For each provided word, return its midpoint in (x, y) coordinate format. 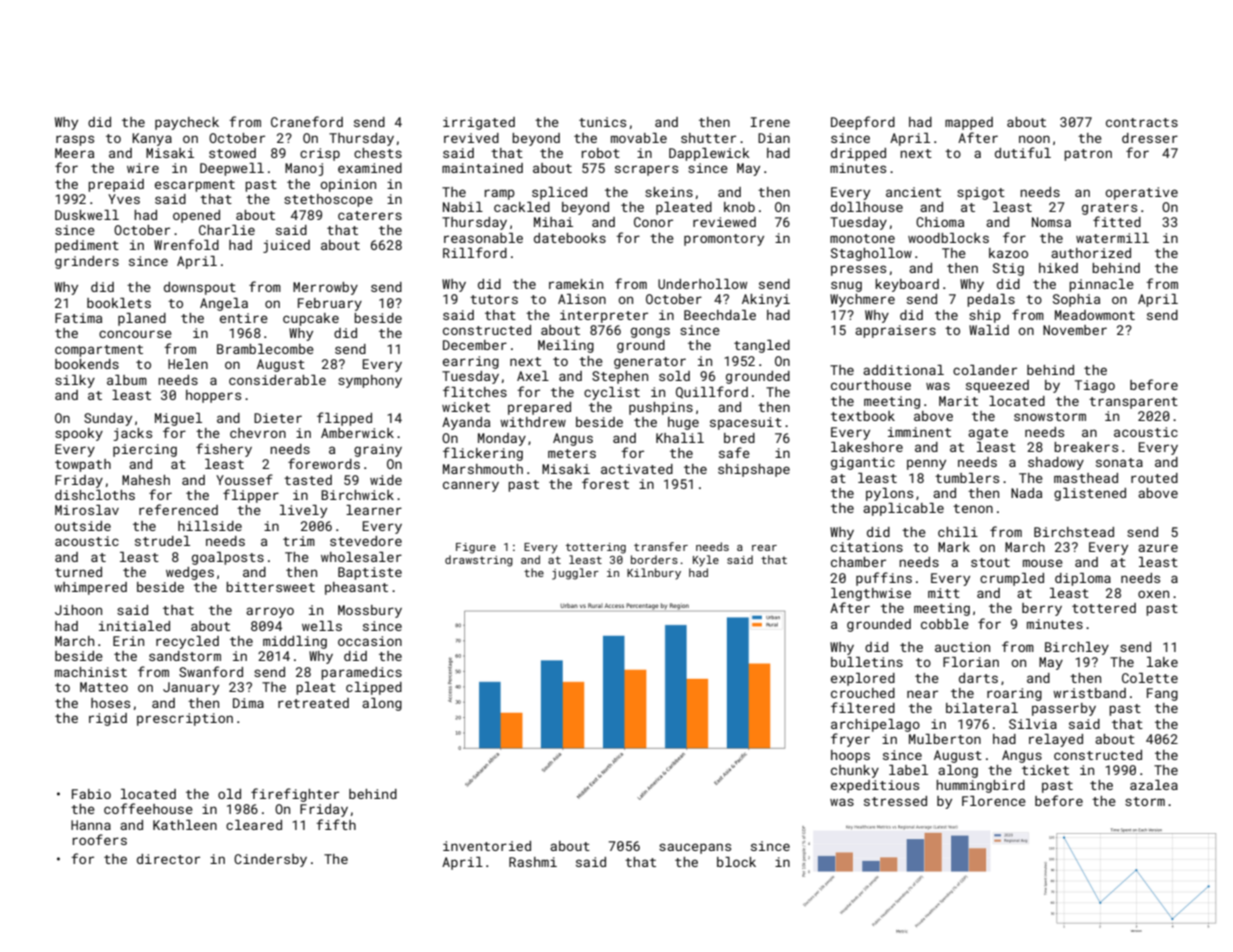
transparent (1133, 403)
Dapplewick (709, 154)
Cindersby (270, 860)
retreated (313, 703)
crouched (863, 693)
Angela (224, 304)
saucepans (695, 848)
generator (650, 363)
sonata (1119, 462)
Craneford (307, 121)
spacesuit (746, 423)
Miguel (178, 419)
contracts (1142, 122)
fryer (850, 740)
